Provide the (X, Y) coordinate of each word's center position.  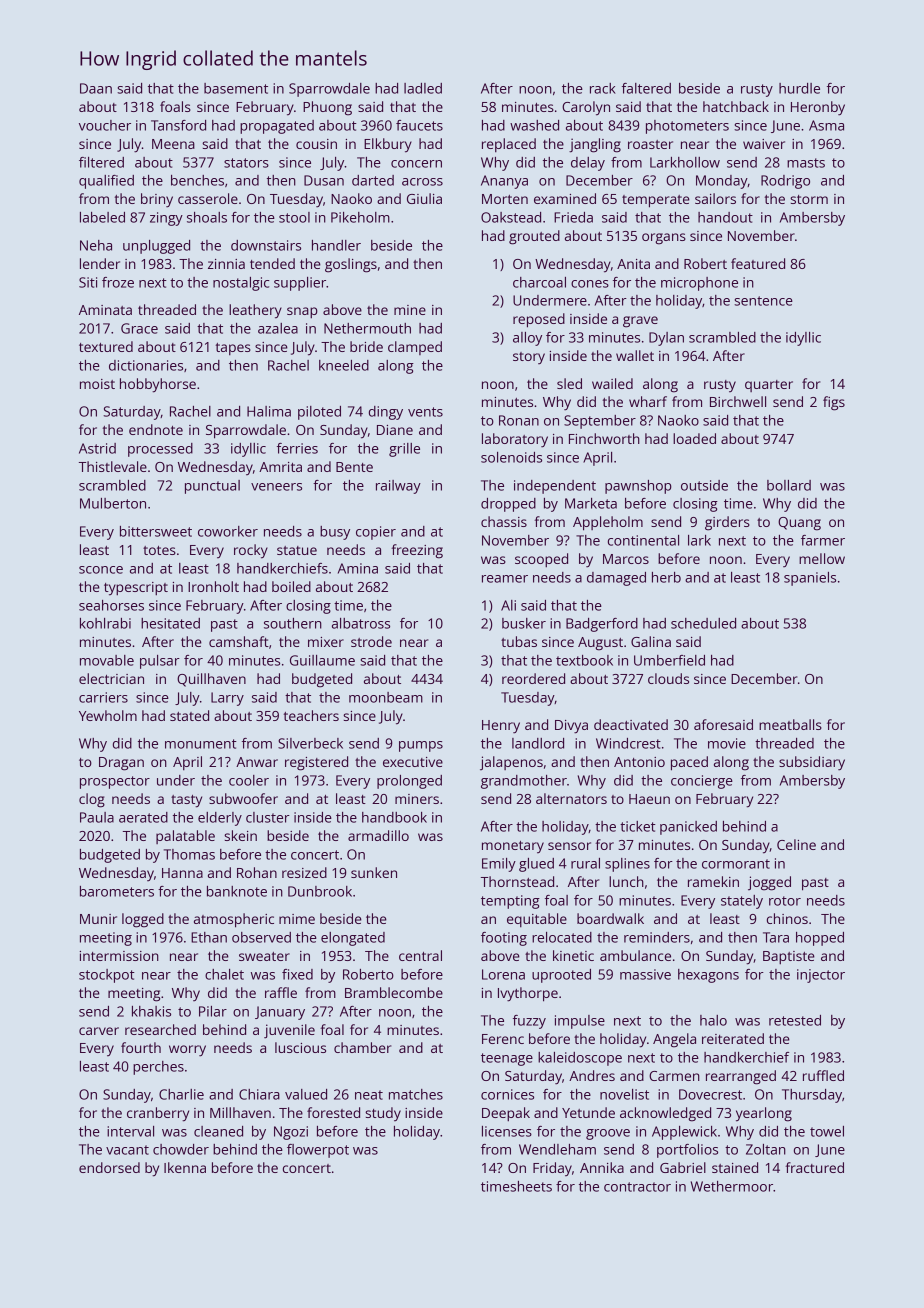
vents (425, 412)
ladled (423, 88)
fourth (141, 1047)
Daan (96, 88)
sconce (101, 570)
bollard (789, 485)
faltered (646, 88)
